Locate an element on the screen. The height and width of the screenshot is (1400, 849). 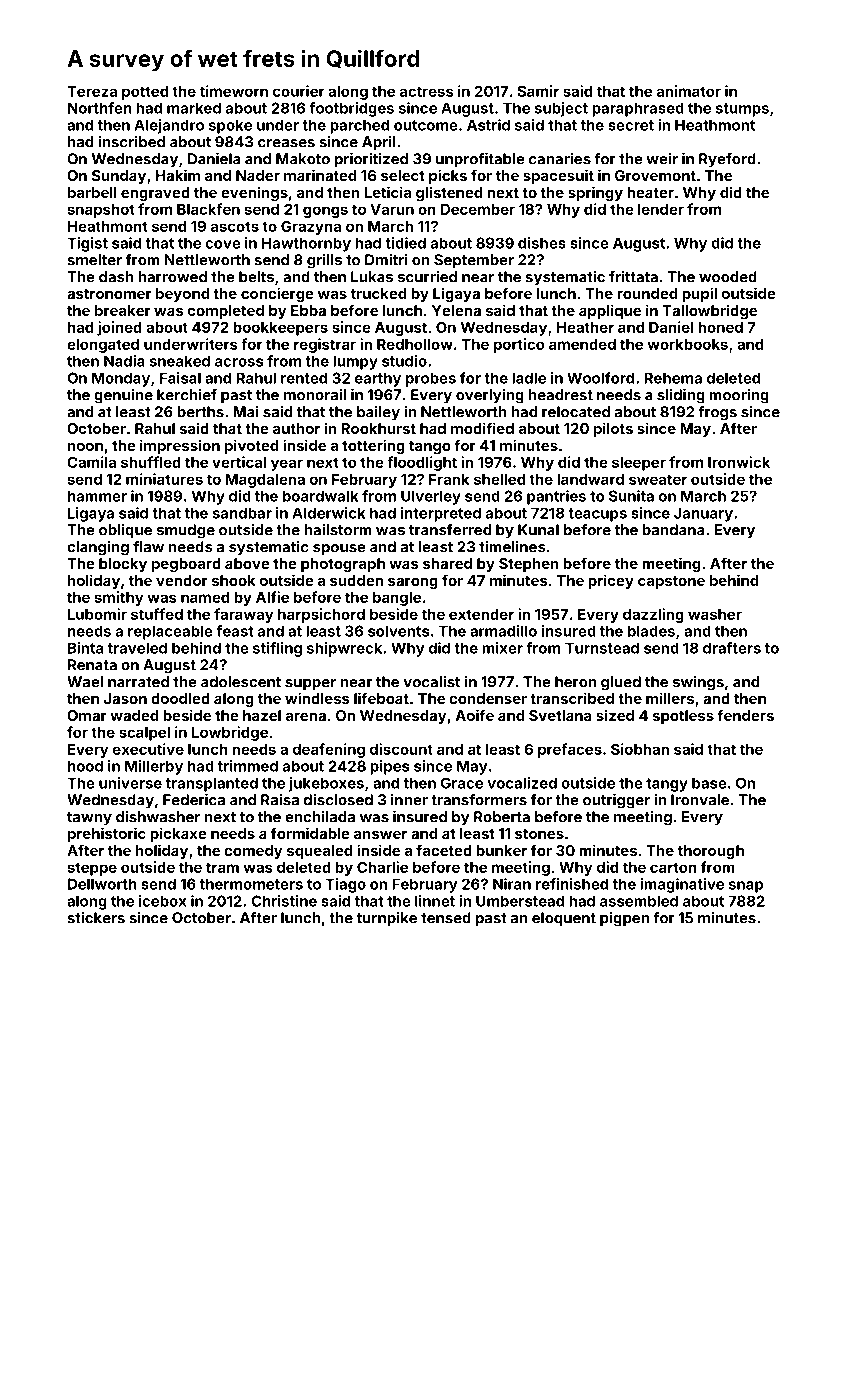
icebox is located at coordinates (162, 901).
